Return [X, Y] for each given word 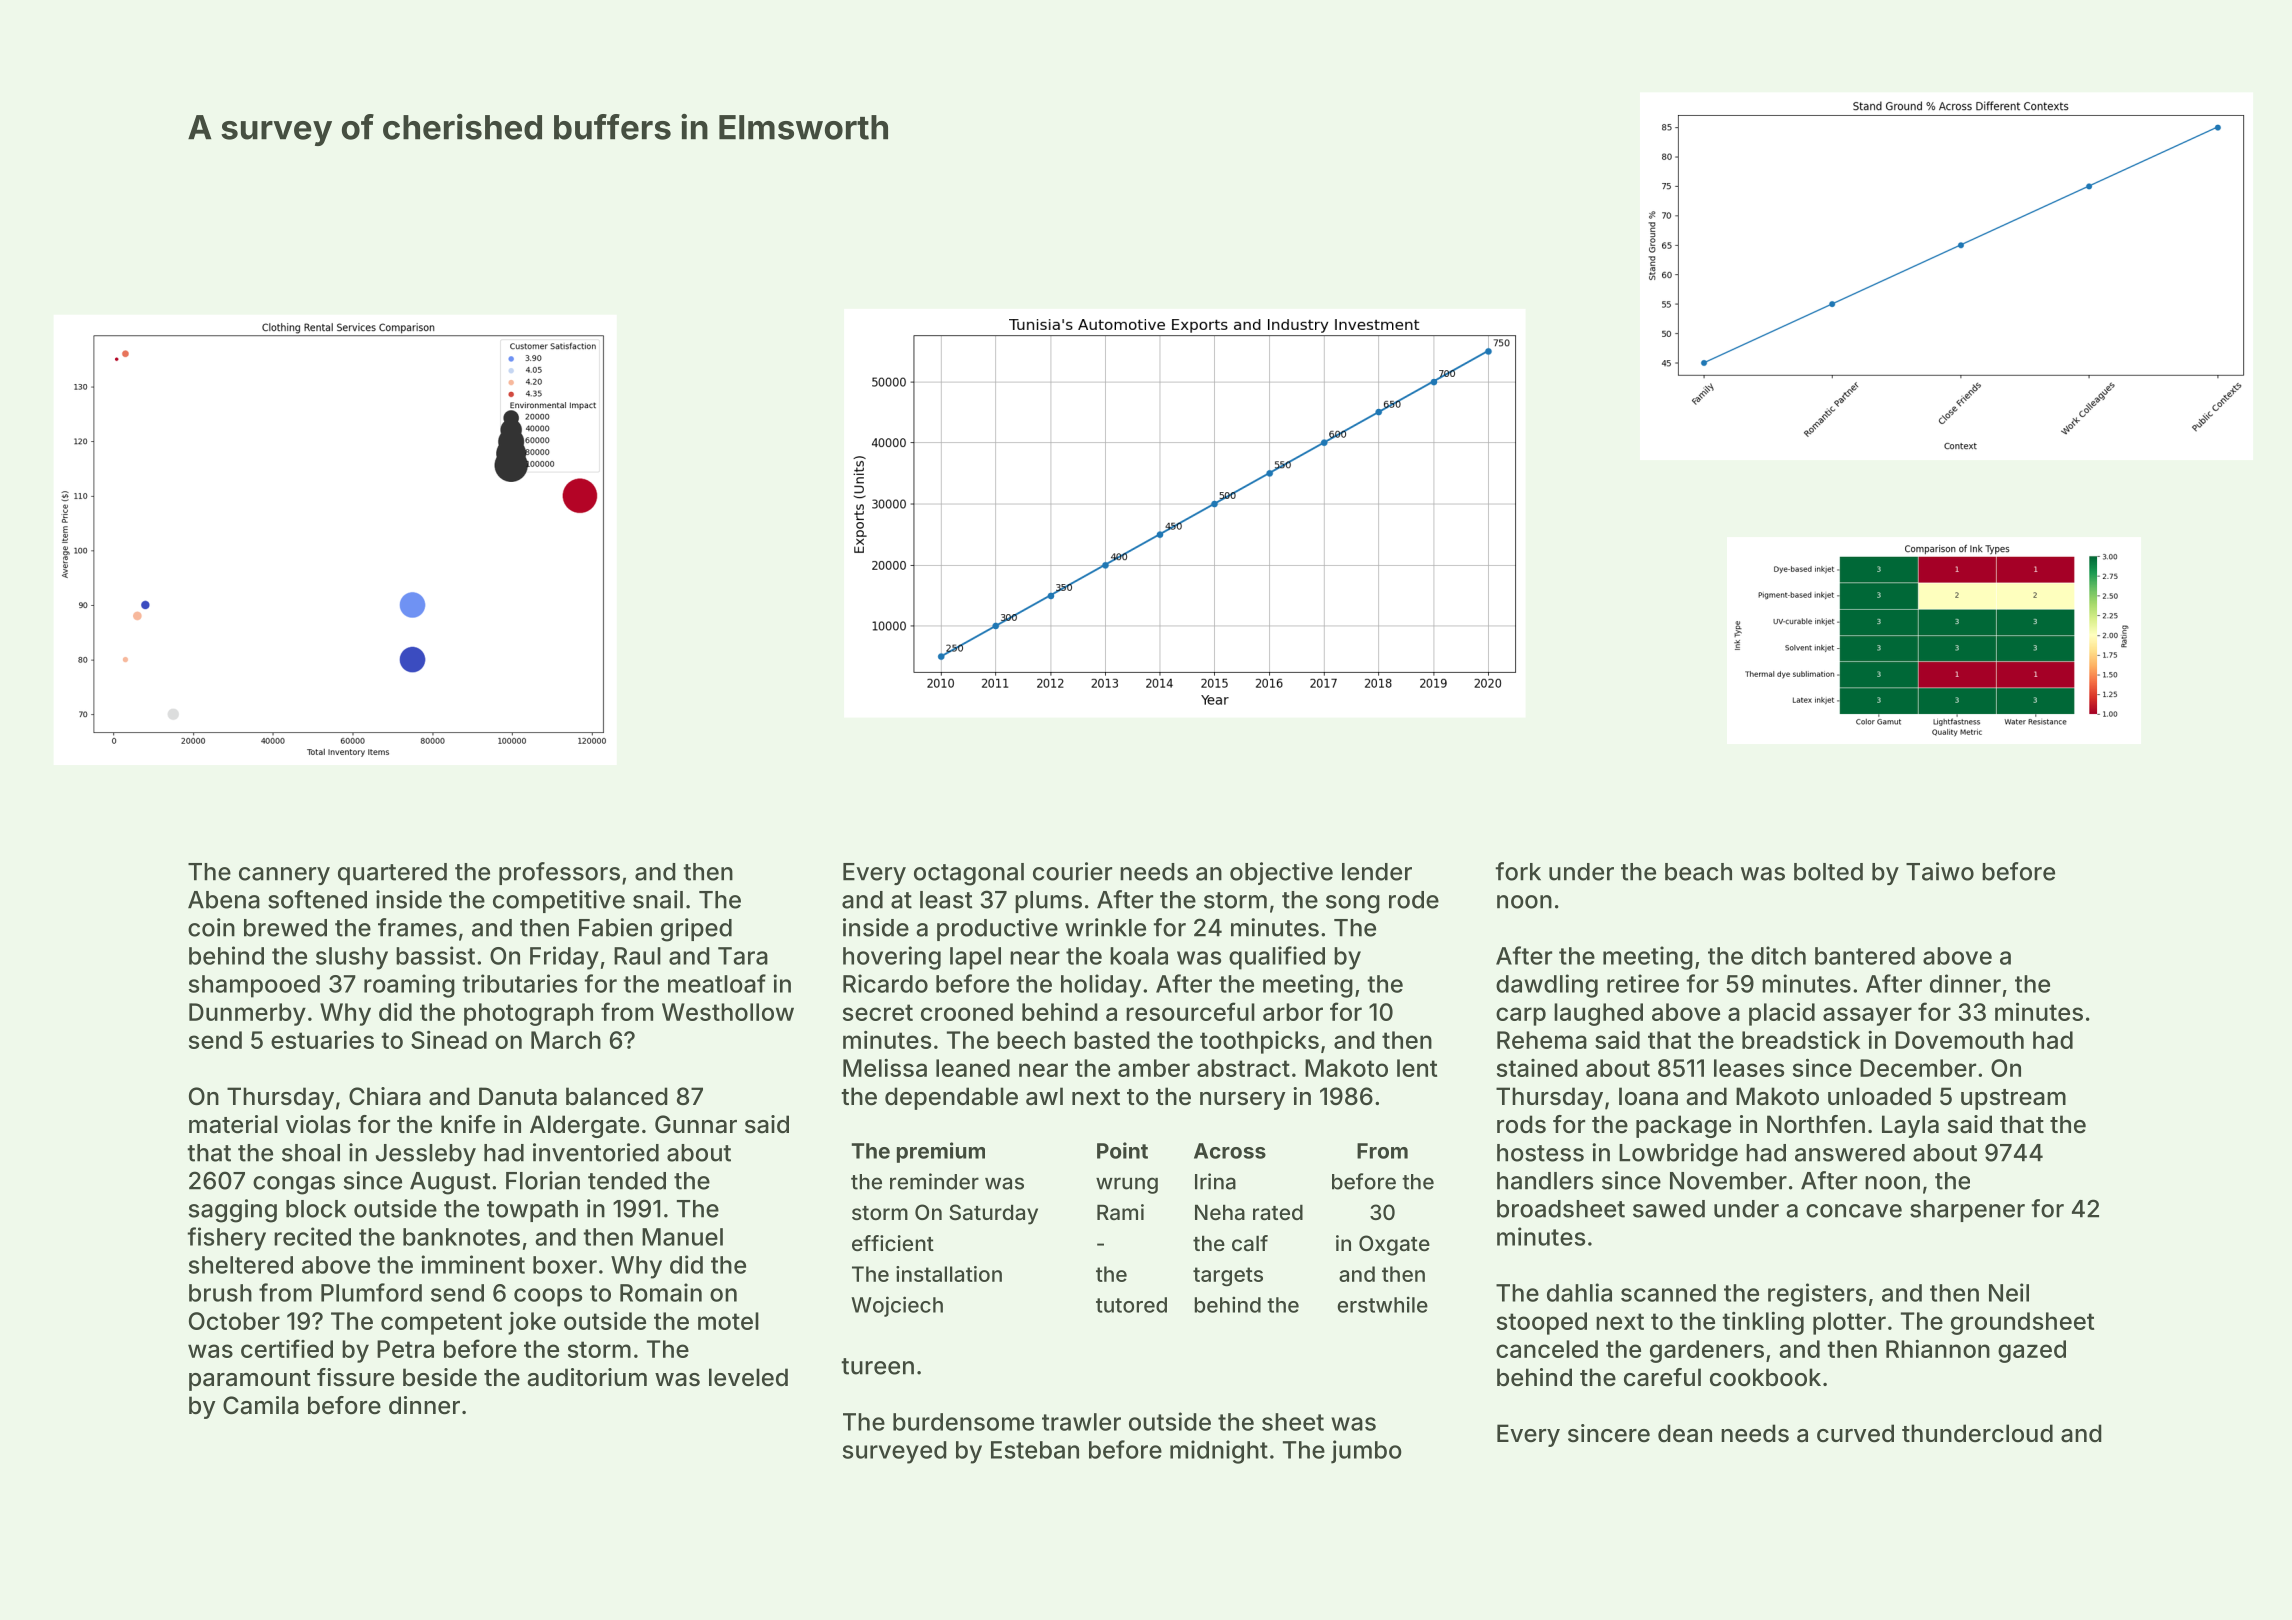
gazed [2032, 1351]
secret [878, 1012]
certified [287, 1348]
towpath [532, 1211]
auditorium [587, 1377]
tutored [1131, 1305]
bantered [1865, 956]
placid [1782, 1014]
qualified [1277, 958]
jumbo [1366, 1452]
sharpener [1967, 1211]
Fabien [615, 927]
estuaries [322, 1040]
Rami [1120, 1212]
